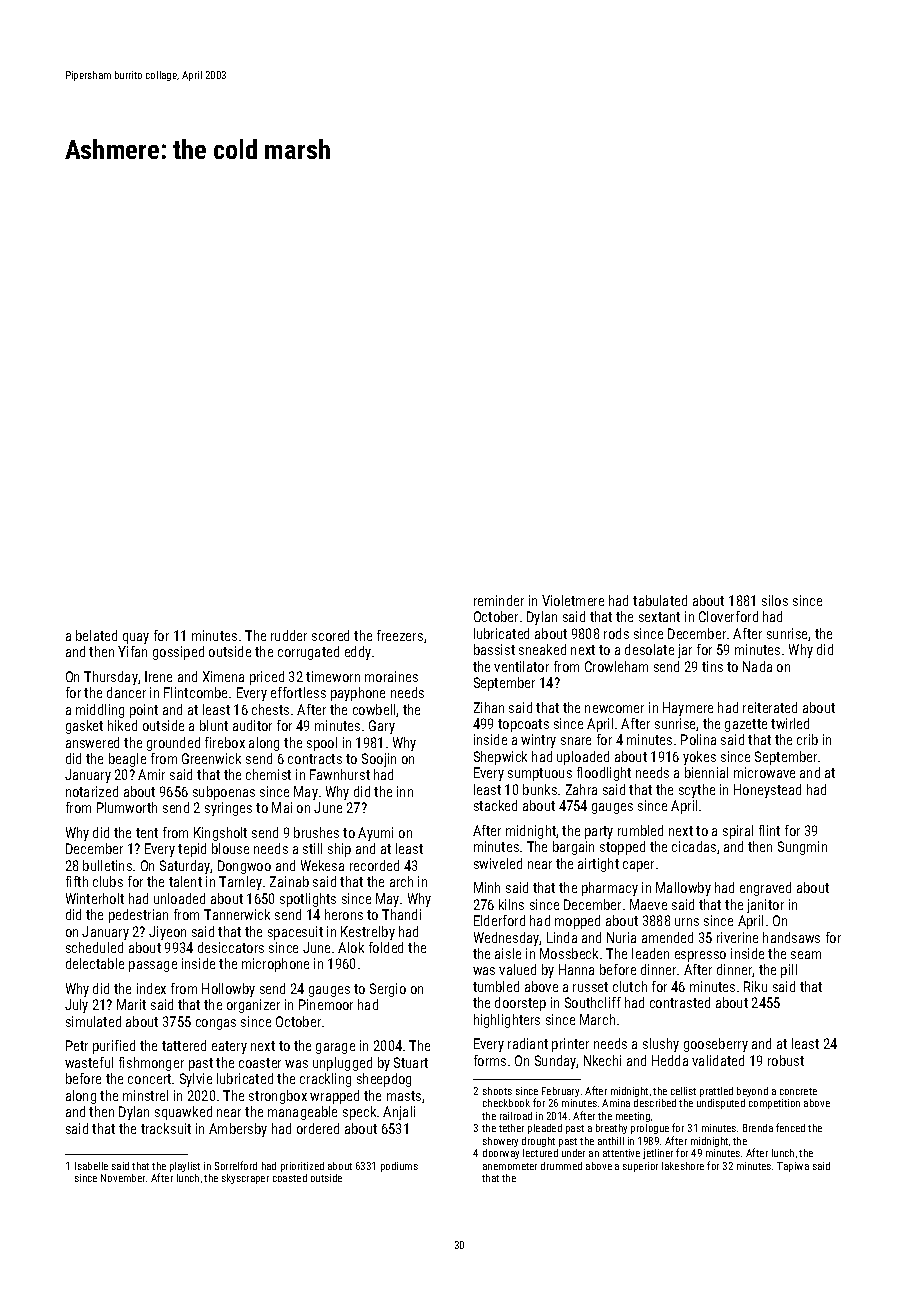 This image has height=1316, width=908. Describe the element at coordinates (136, 638) in the image. I see `quay` at that location.
